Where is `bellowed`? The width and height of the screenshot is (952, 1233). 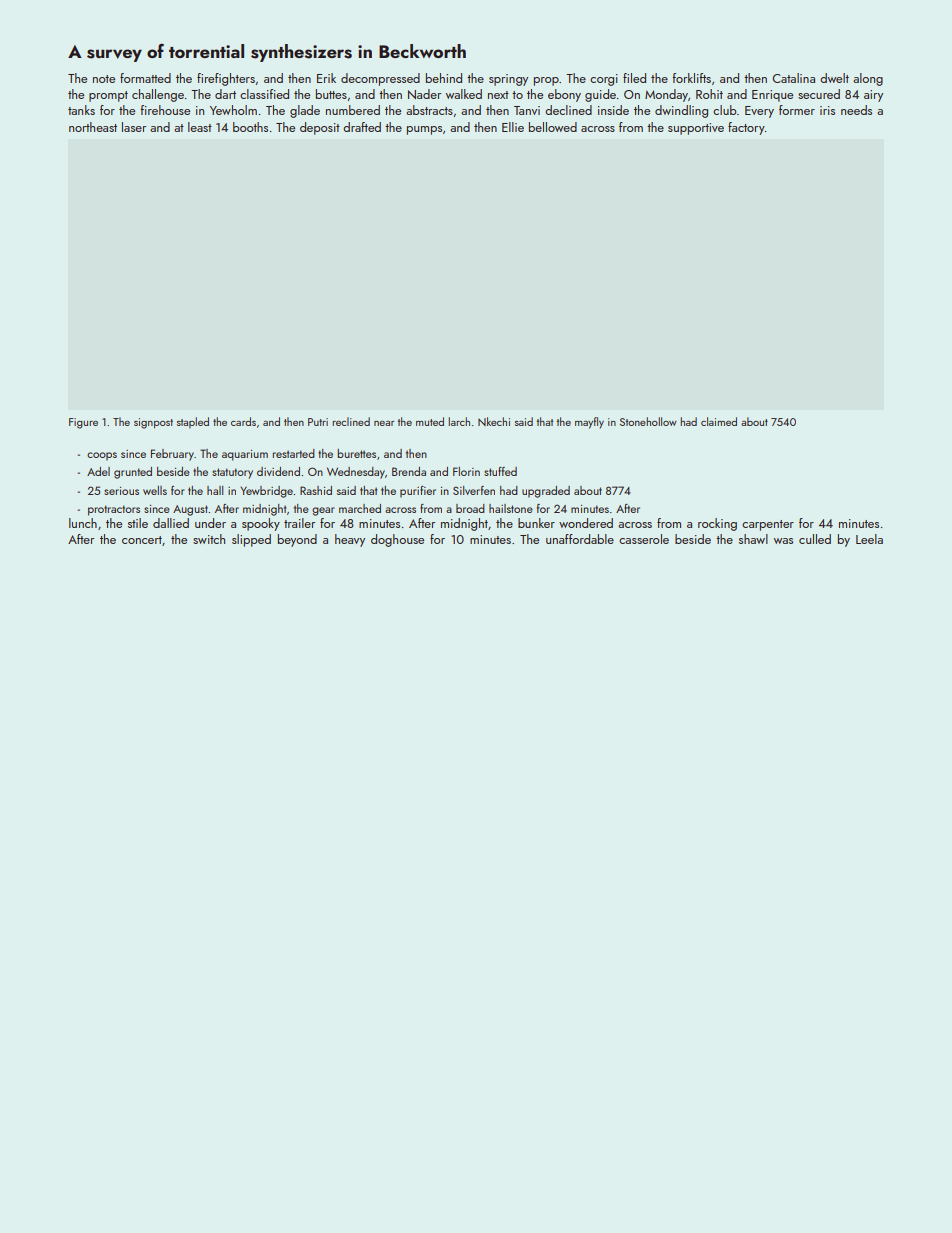 bellowed is located at coordinates (553, 127).
